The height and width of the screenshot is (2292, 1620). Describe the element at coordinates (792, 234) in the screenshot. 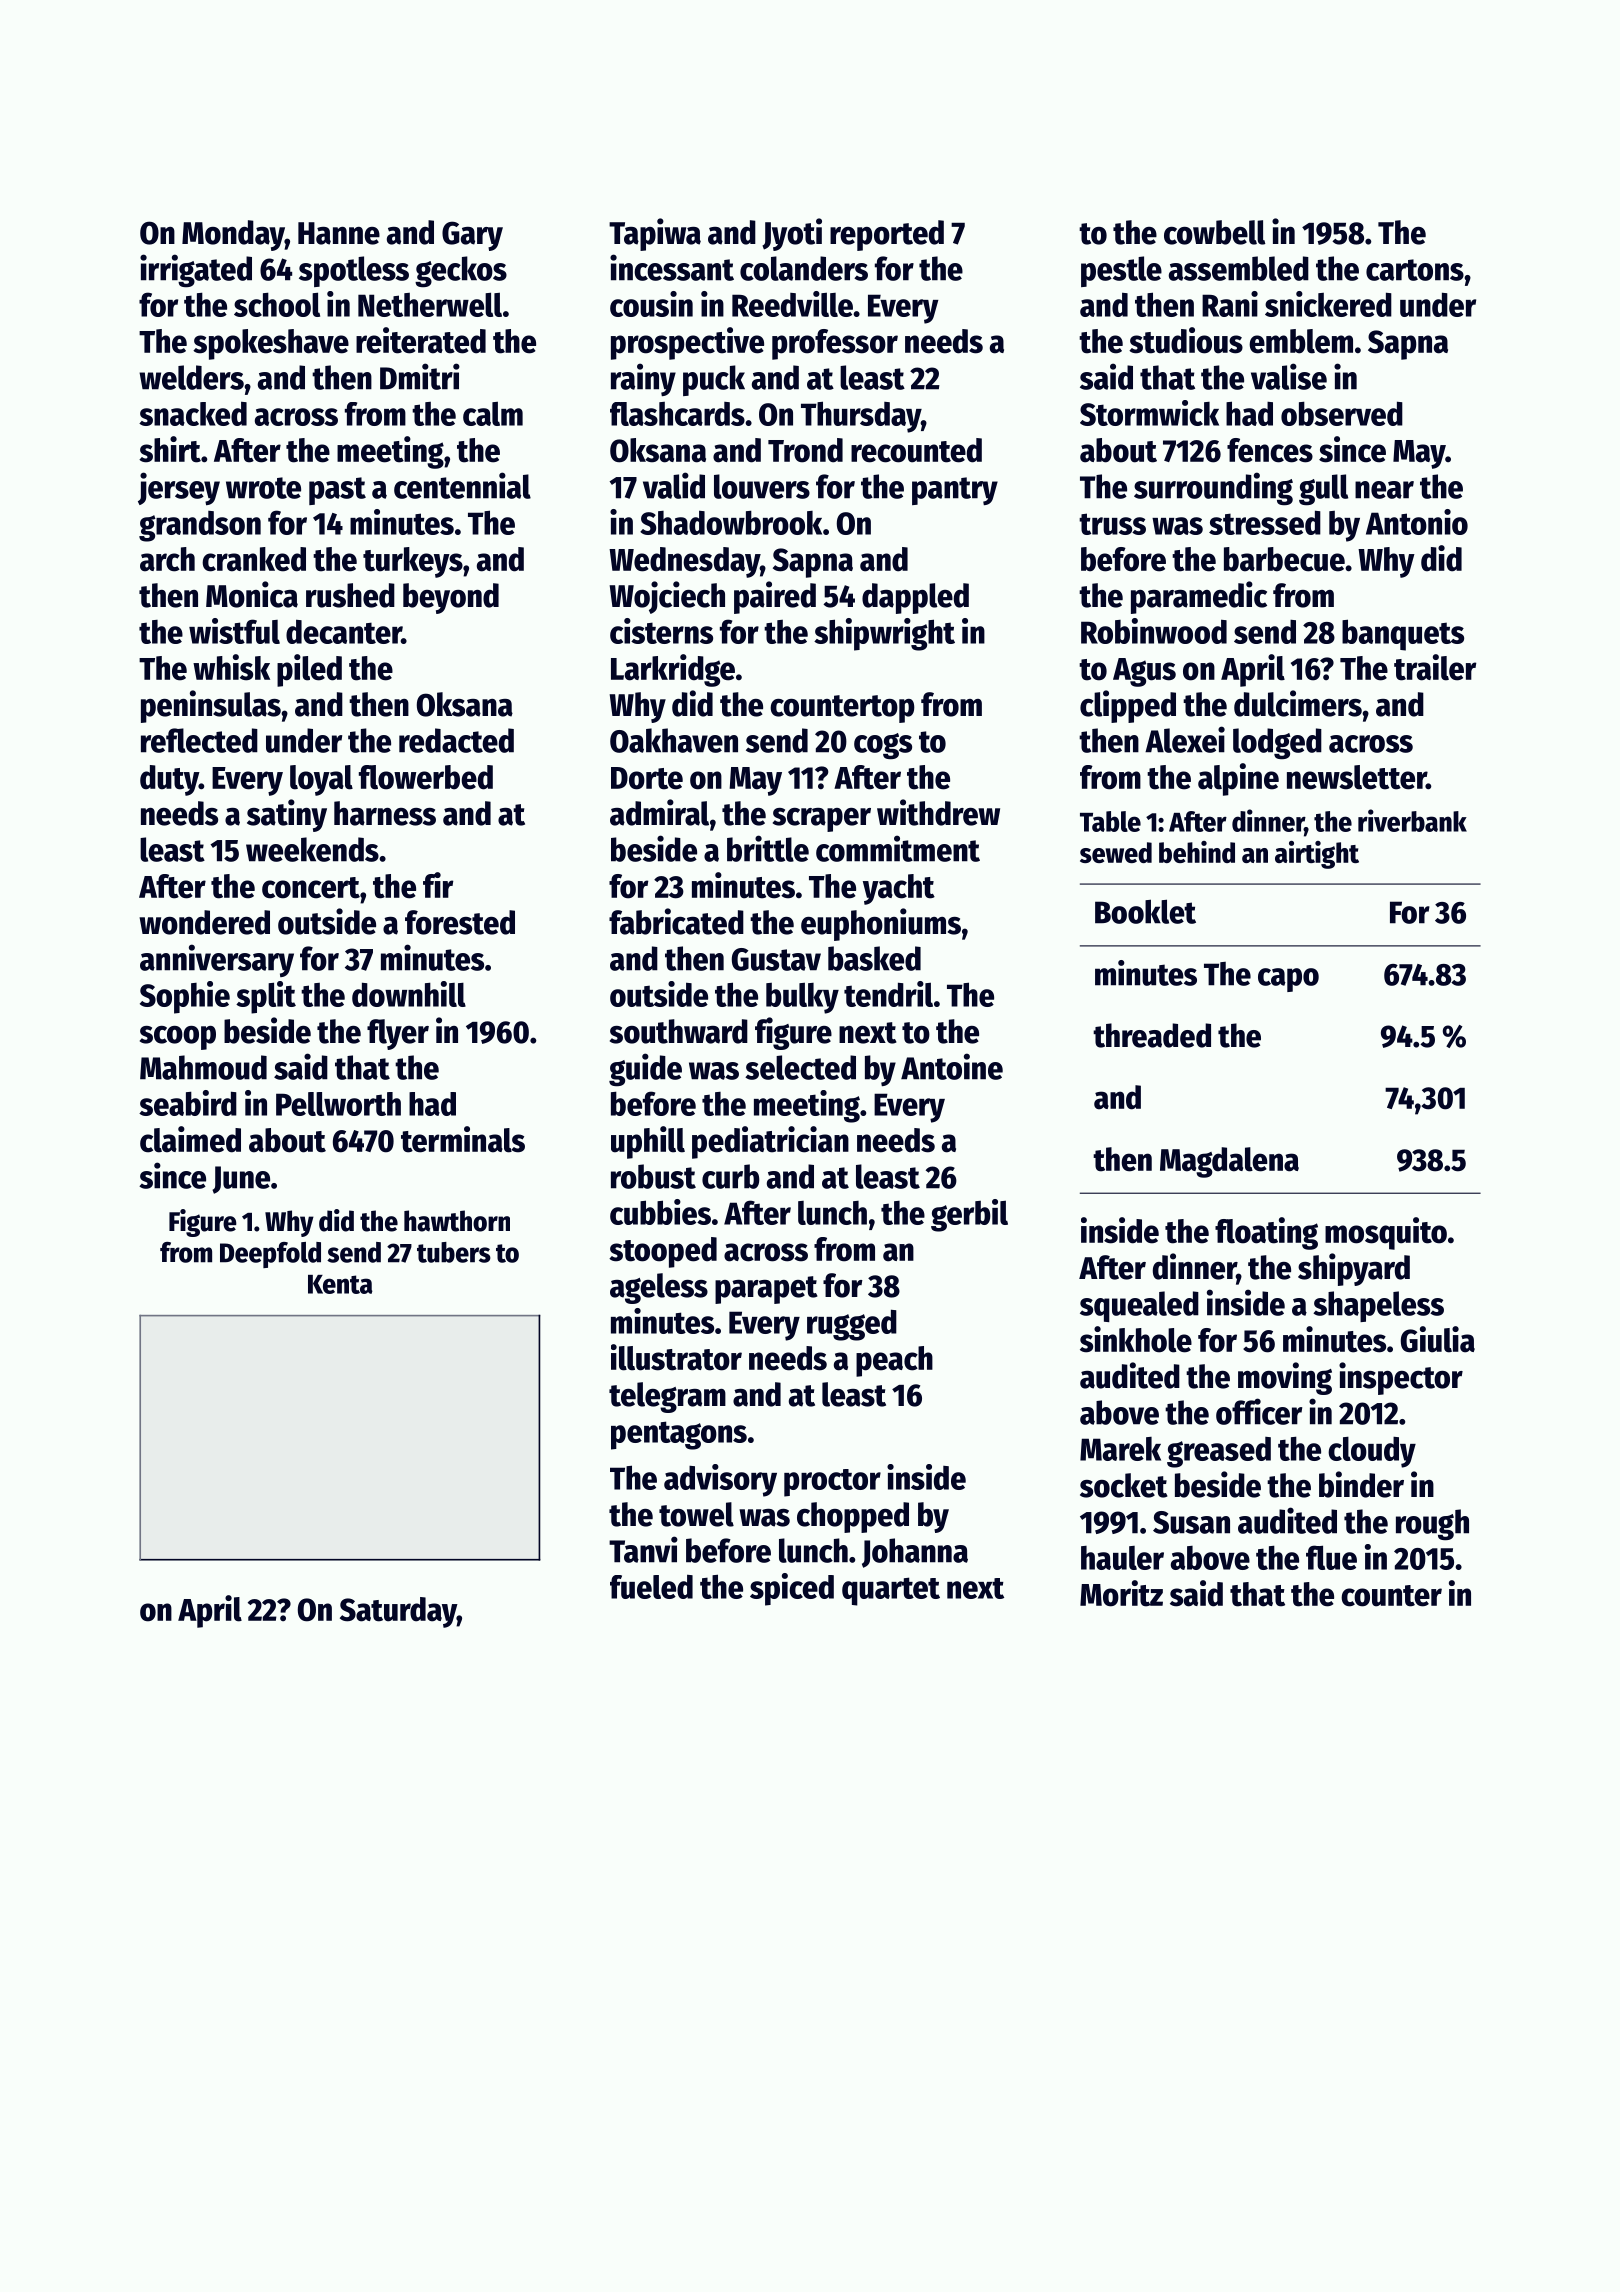

I see `Jyoti` at that location.
